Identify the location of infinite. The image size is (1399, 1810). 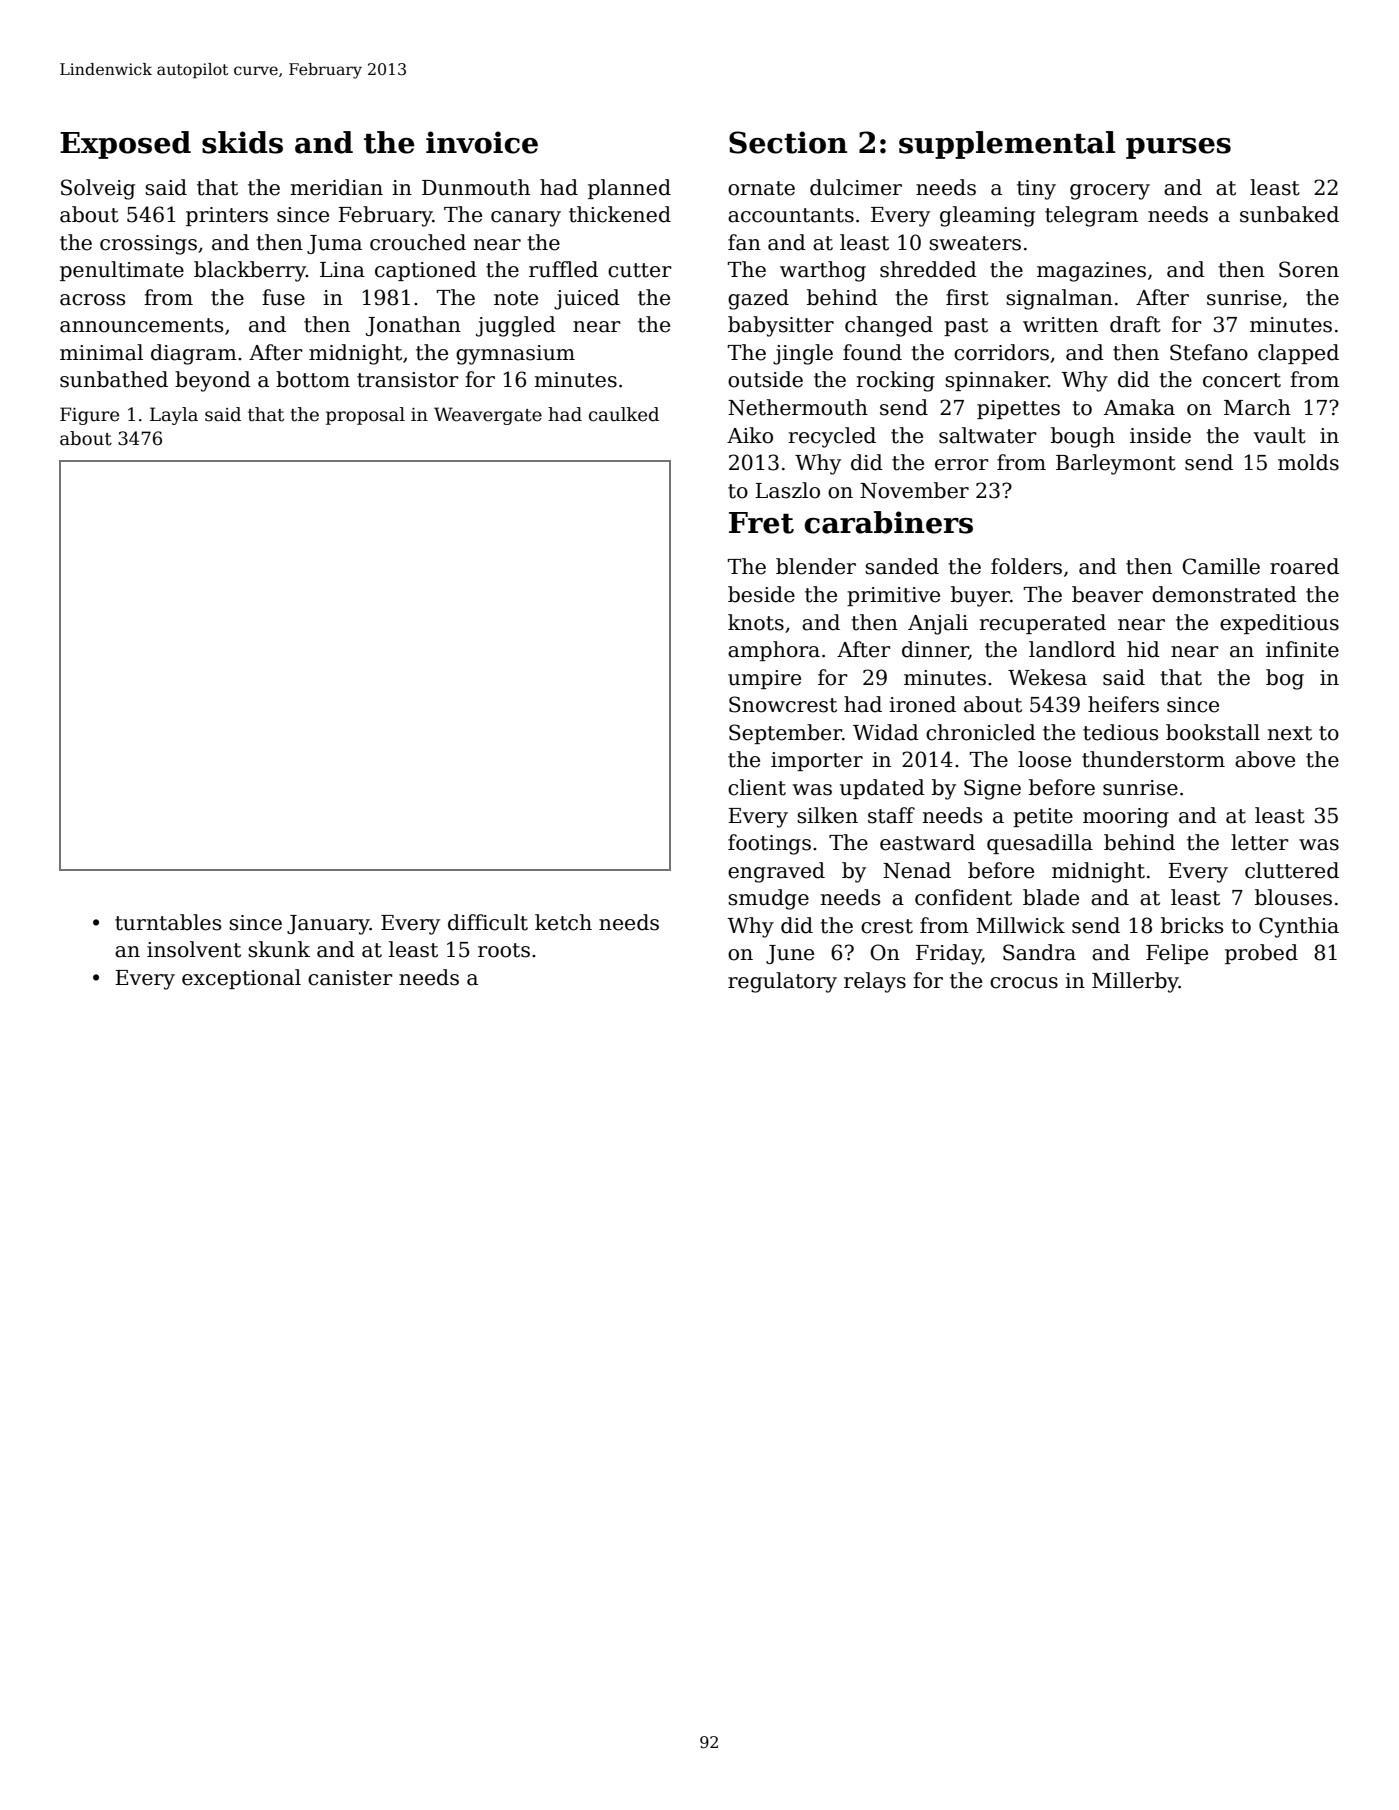
(1302, 649).
